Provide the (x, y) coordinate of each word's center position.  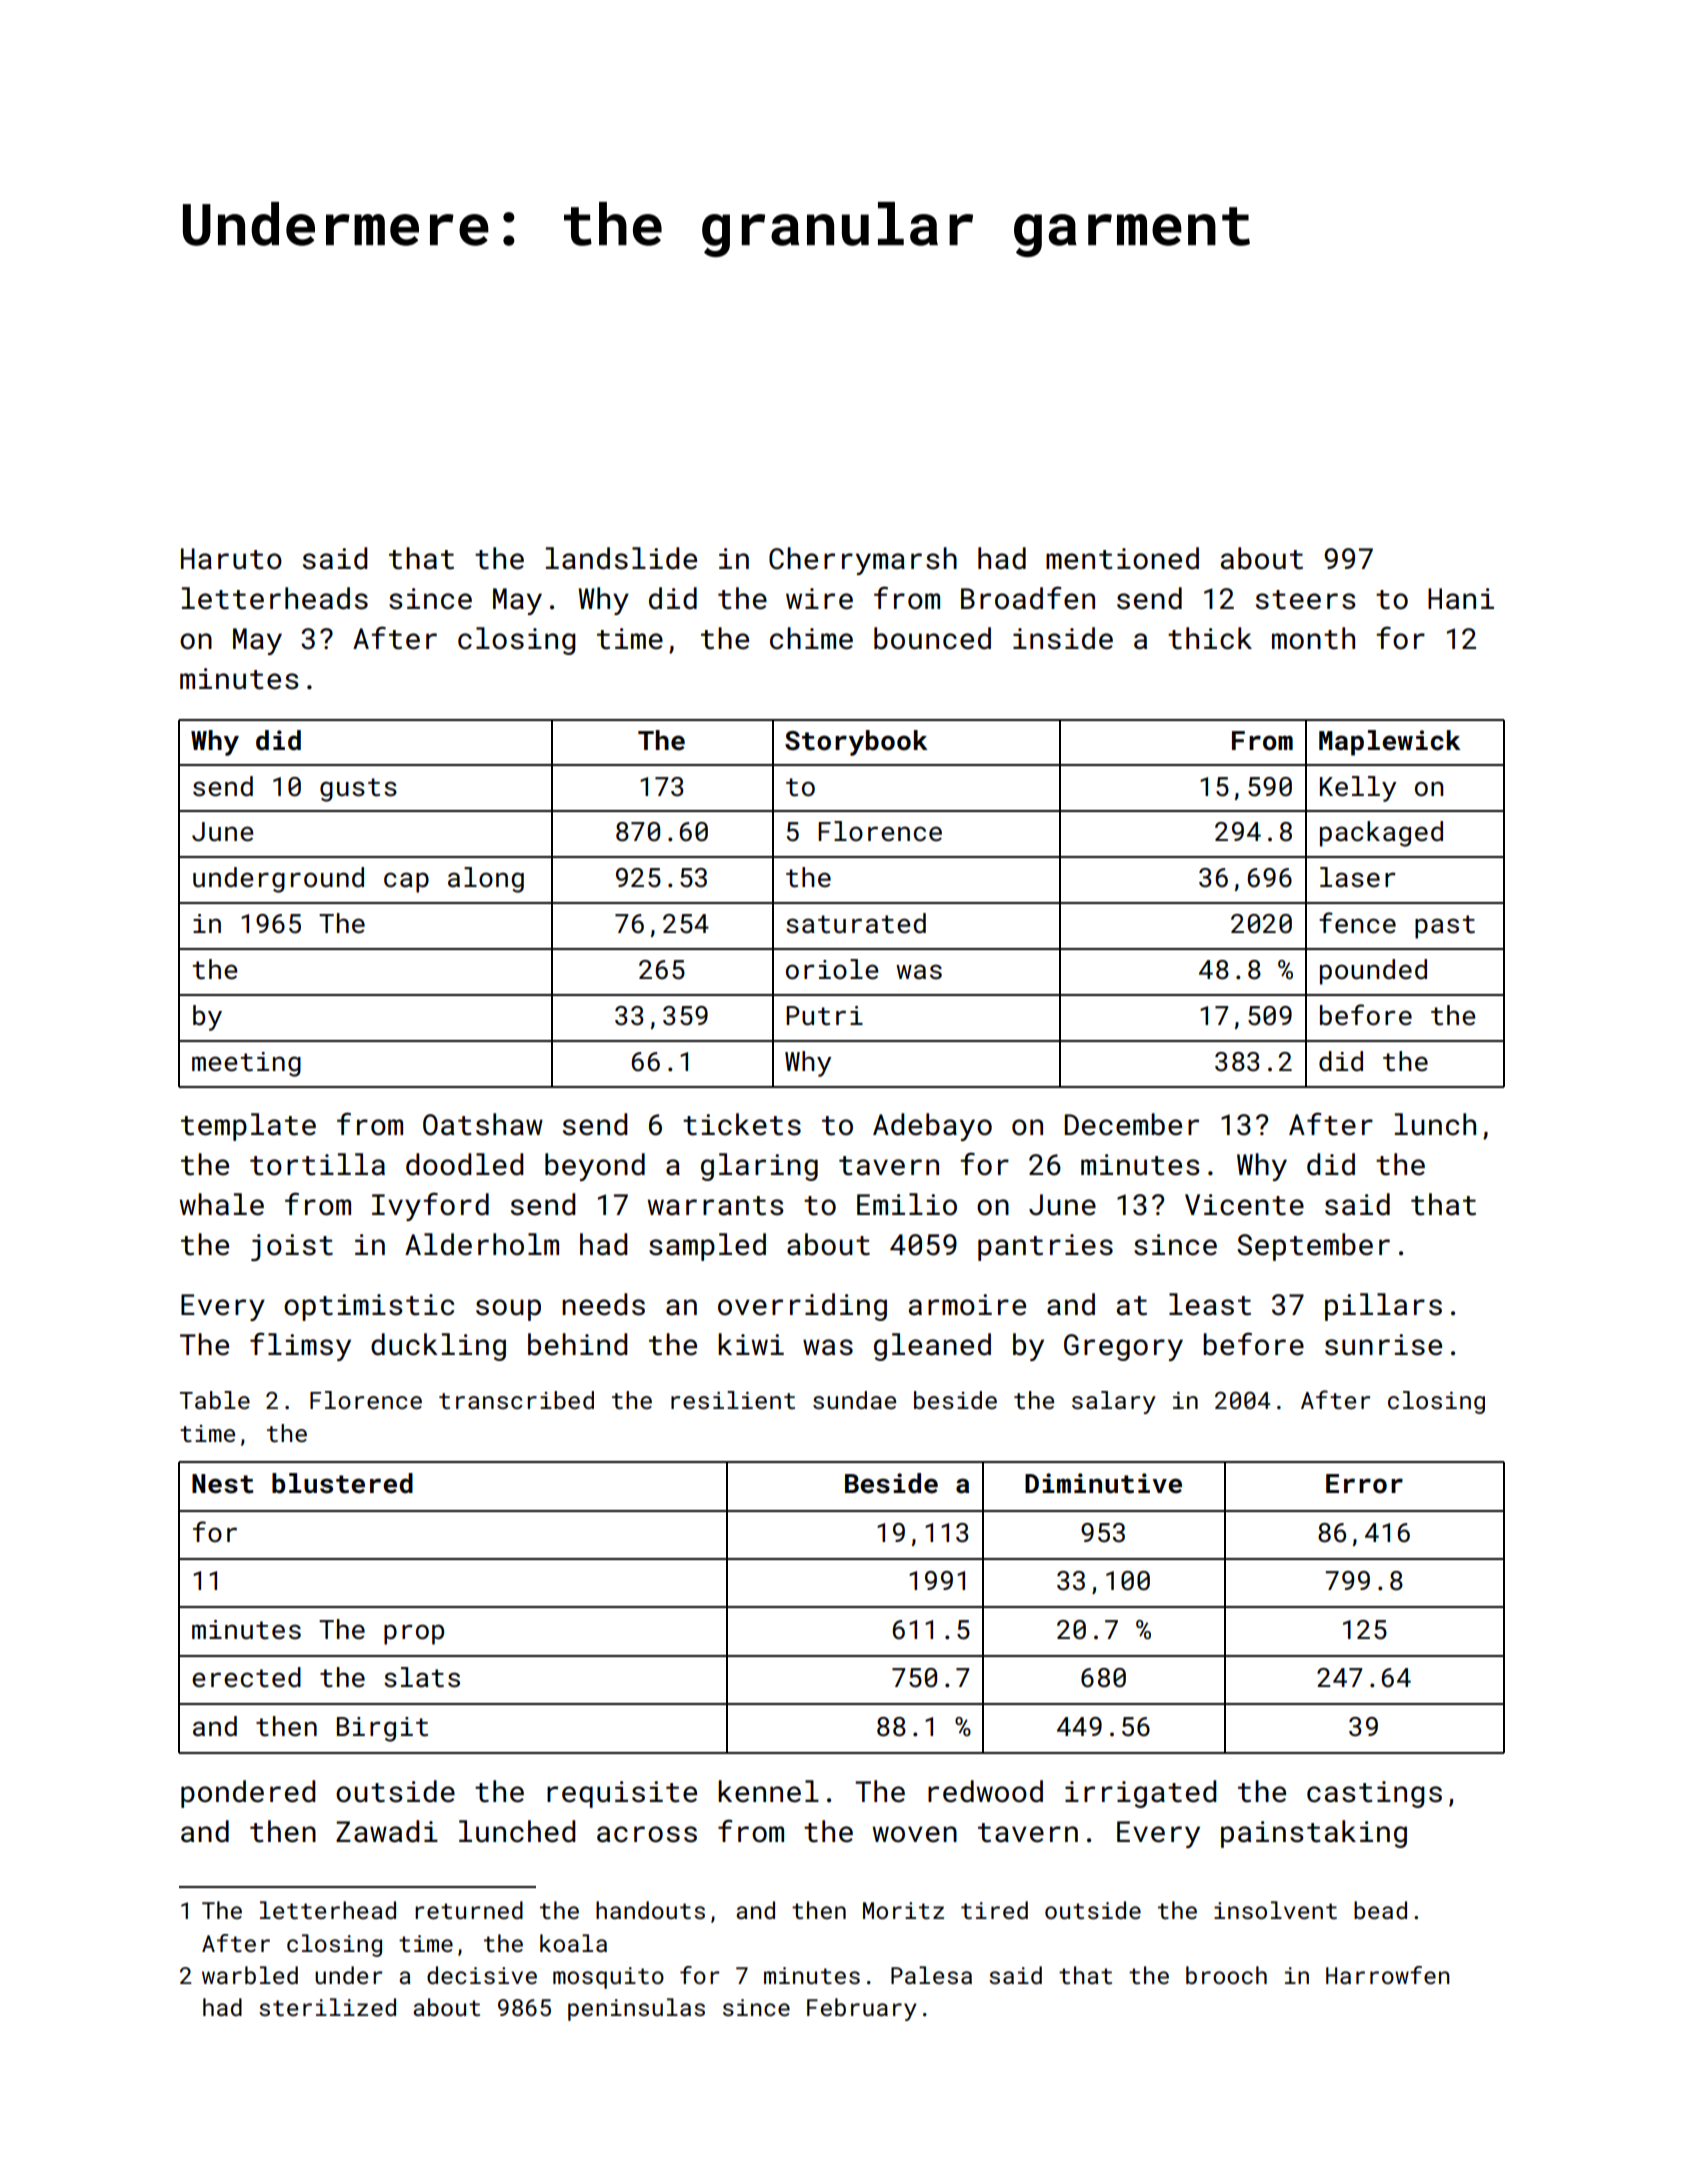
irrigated (1140, 1794)
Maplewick (1390, 743)
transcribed (516, 1400)
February (862, 2009)
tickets (742, 1124)
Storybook (856, 743)
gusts (358, 790)
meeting (246, 1064)
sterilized (327, 2007)
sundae (854, 1400)
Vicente (1244, 1205)
